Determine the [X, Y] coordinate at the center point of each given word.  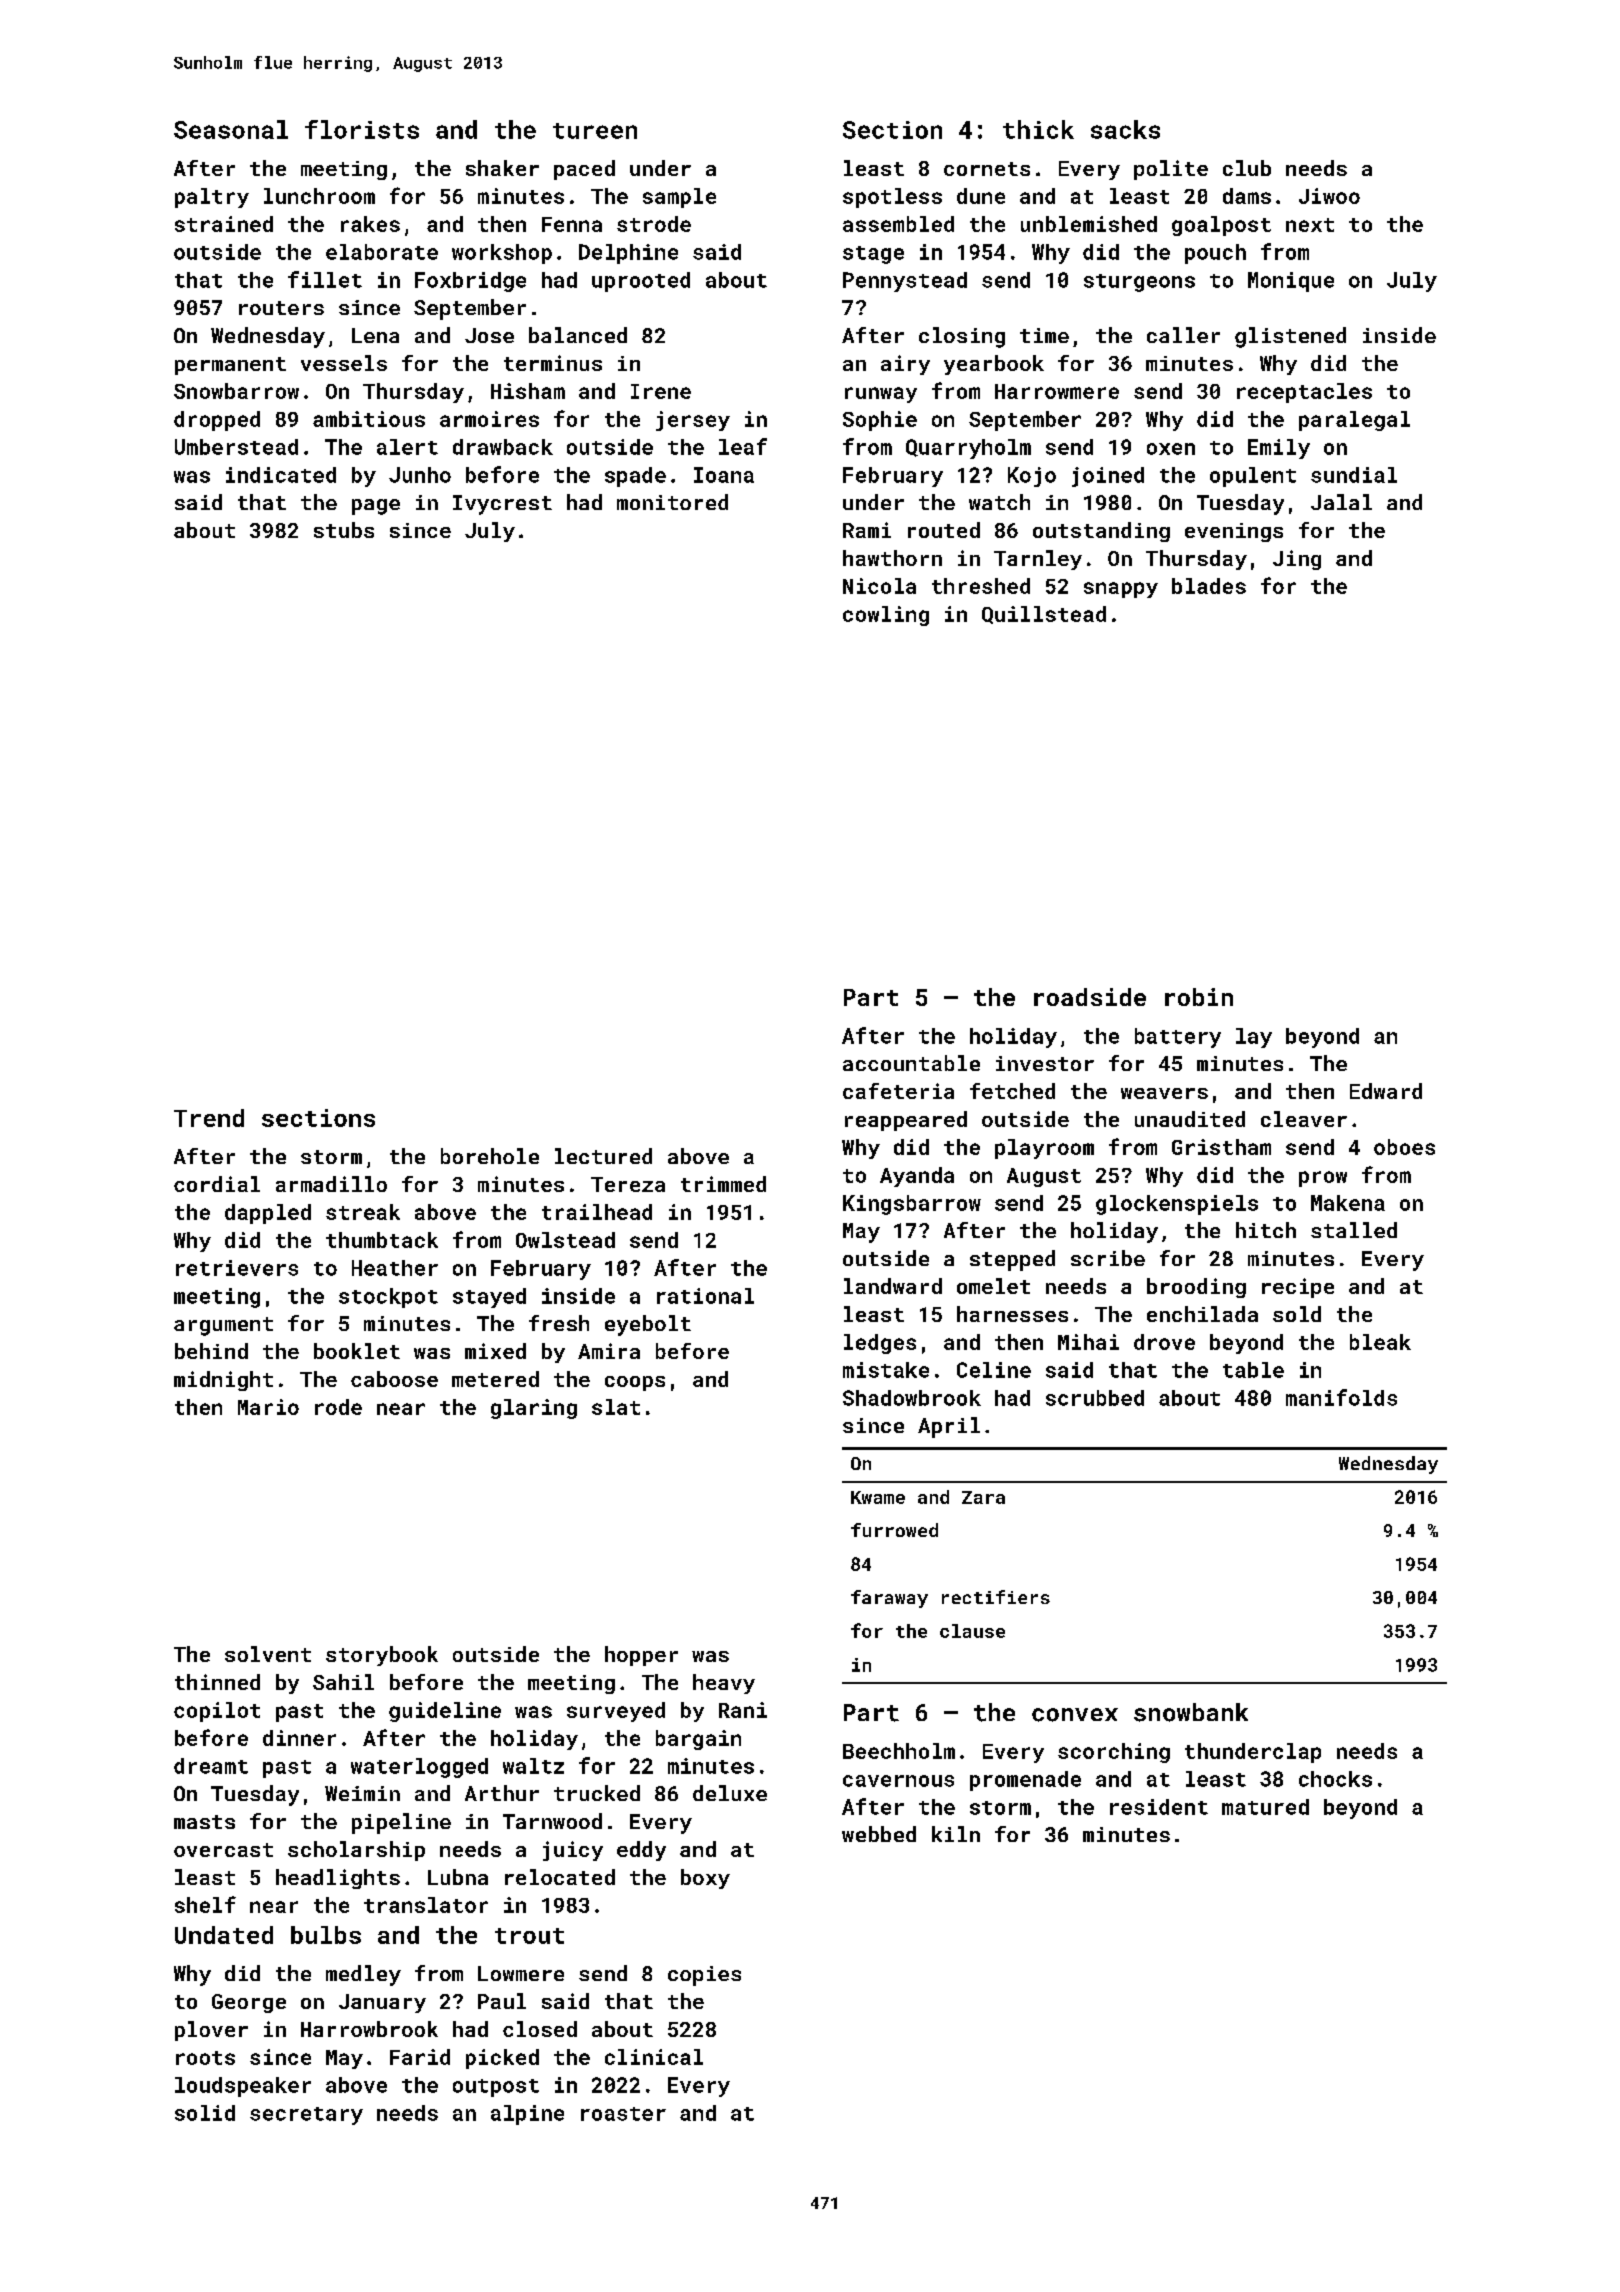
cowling [886, 616]
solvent [268, 1654]
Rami [867, 530]
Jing [1297, 560]
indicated [281, 475]
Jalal [1341, 502]
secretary [306, 2116]
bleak [1380, 1342]
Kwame [878, 1497]
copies [704, 1976]
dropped [217, 421]
